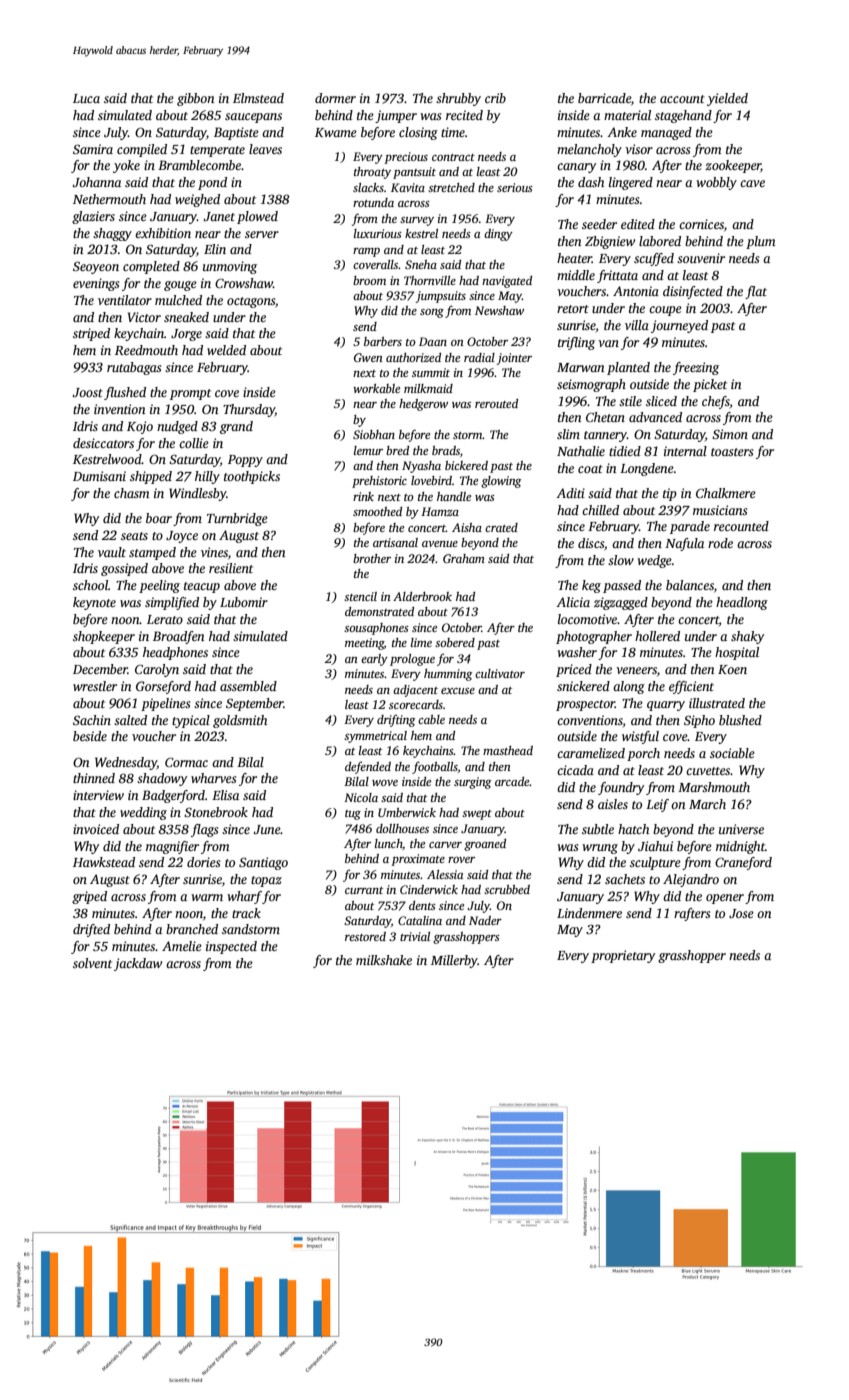 Image resolution: width=849 pixels, height=1400 pixels. Describe the element at coordinates (138, 964) in the screenshot. I see `jackdaw` at that location.
